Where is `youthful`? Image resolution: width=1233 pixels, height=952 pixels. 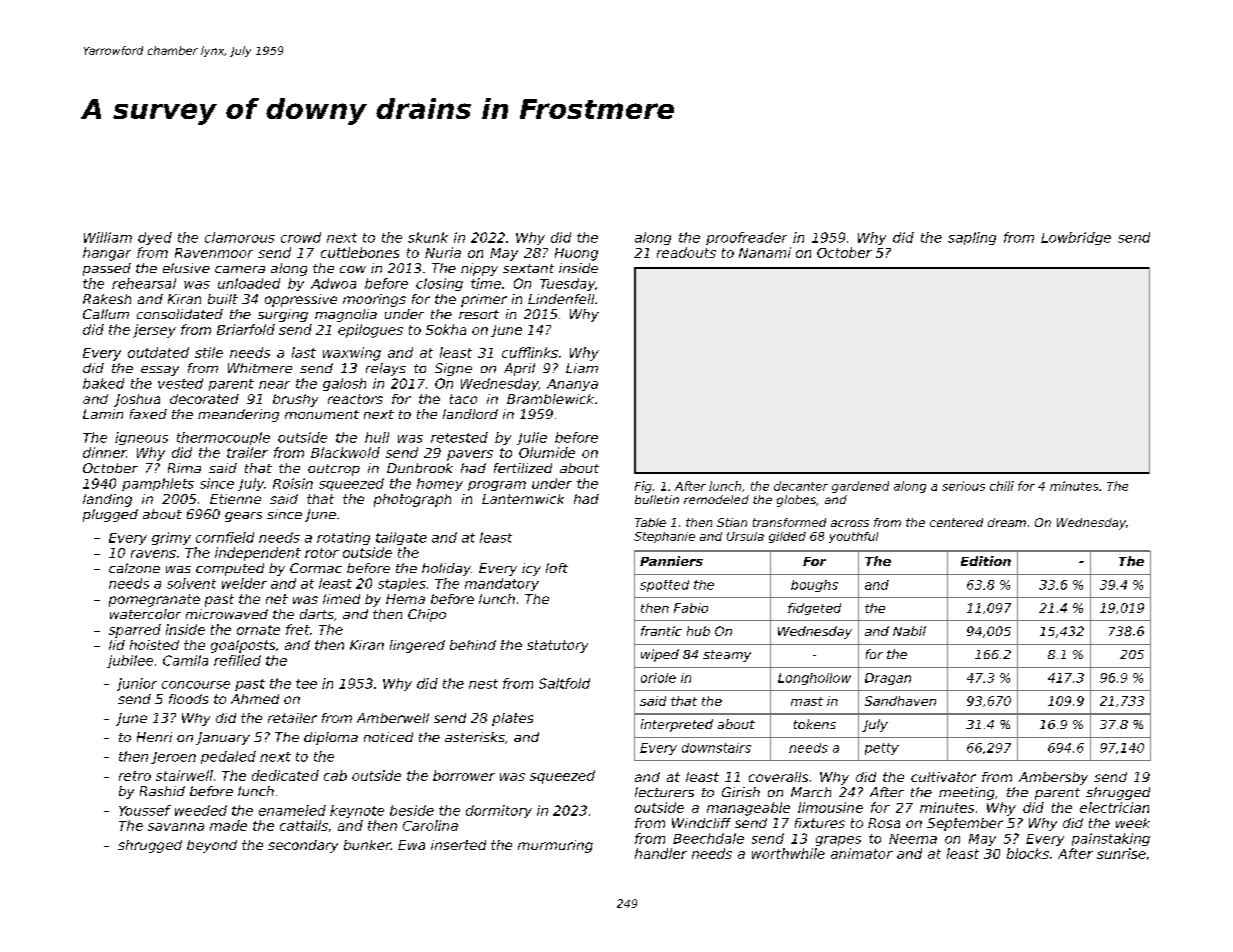 youthful is located at coordinates (853, 537).
